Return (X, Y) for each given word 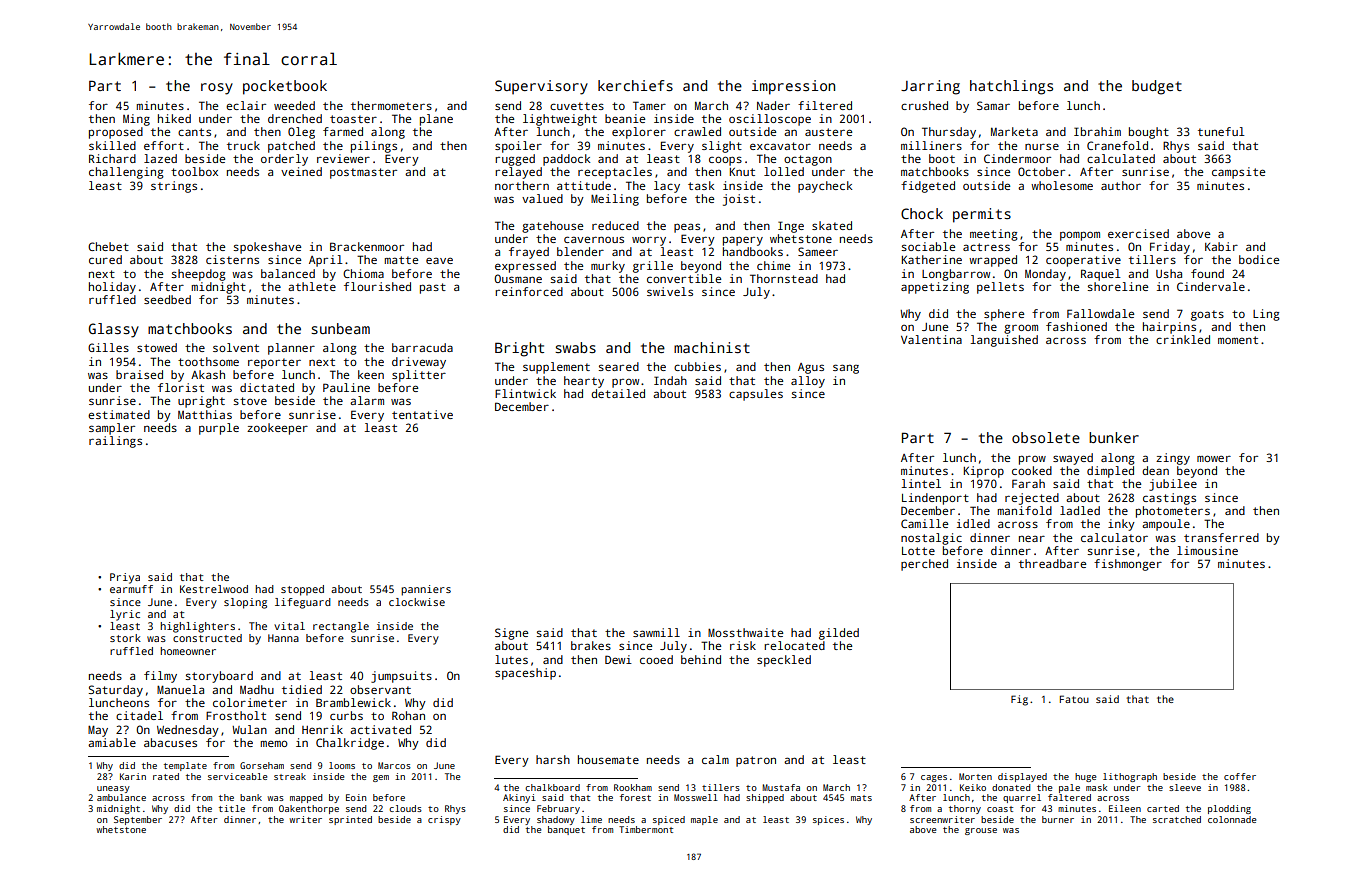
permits (982, 215)
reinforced (529, 291)
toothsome (208, 361)
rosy (217, 89)
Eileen (1125, 808)
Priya (125, 578)
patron (756, 761)
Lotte (918, 551)
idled (973, 523)
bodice (1259, 259)
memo (274, 743)
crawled (697, 131)
